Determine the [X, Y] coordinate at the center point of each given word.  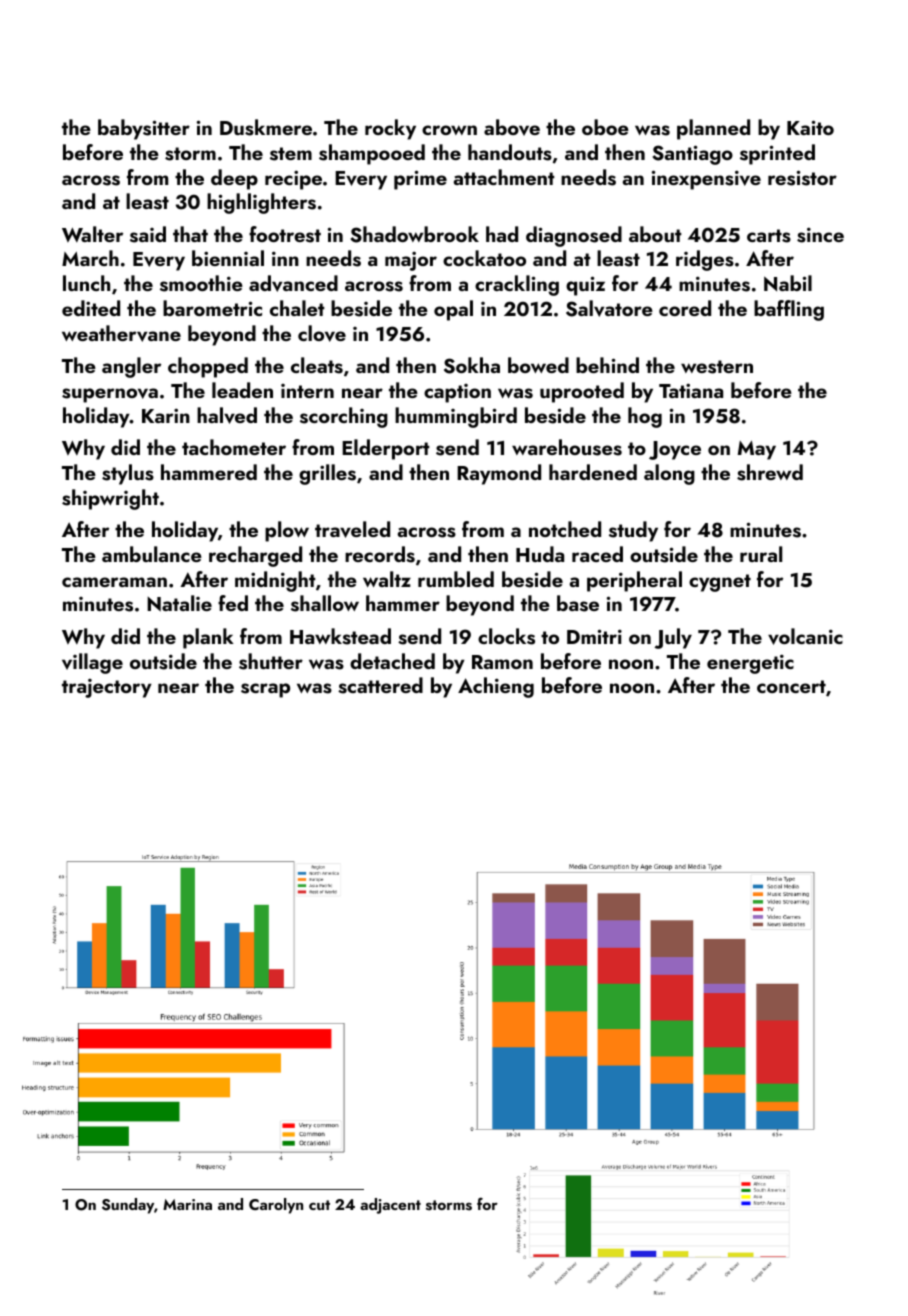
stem [291, 154]
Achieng [496, 687]
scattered [380, 685]
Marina [187, 1204]
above [512, 127]
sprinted [777, 154]
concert [791, 686]
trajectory [107, 688]
